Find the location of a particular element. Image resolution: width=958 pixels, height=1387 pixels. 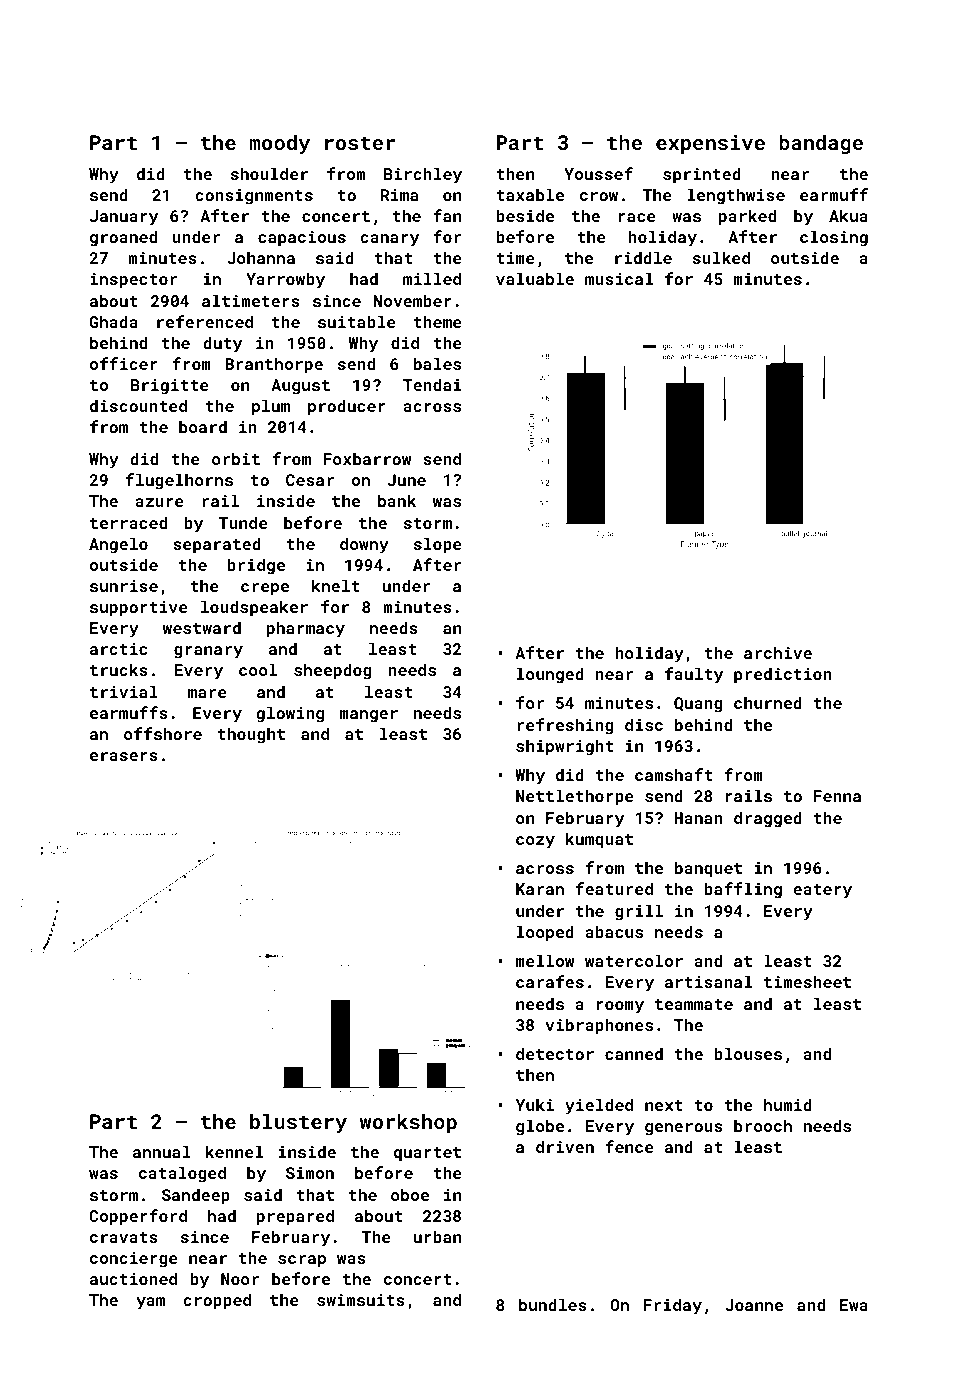

closing is located at coordinates (834, 238).
